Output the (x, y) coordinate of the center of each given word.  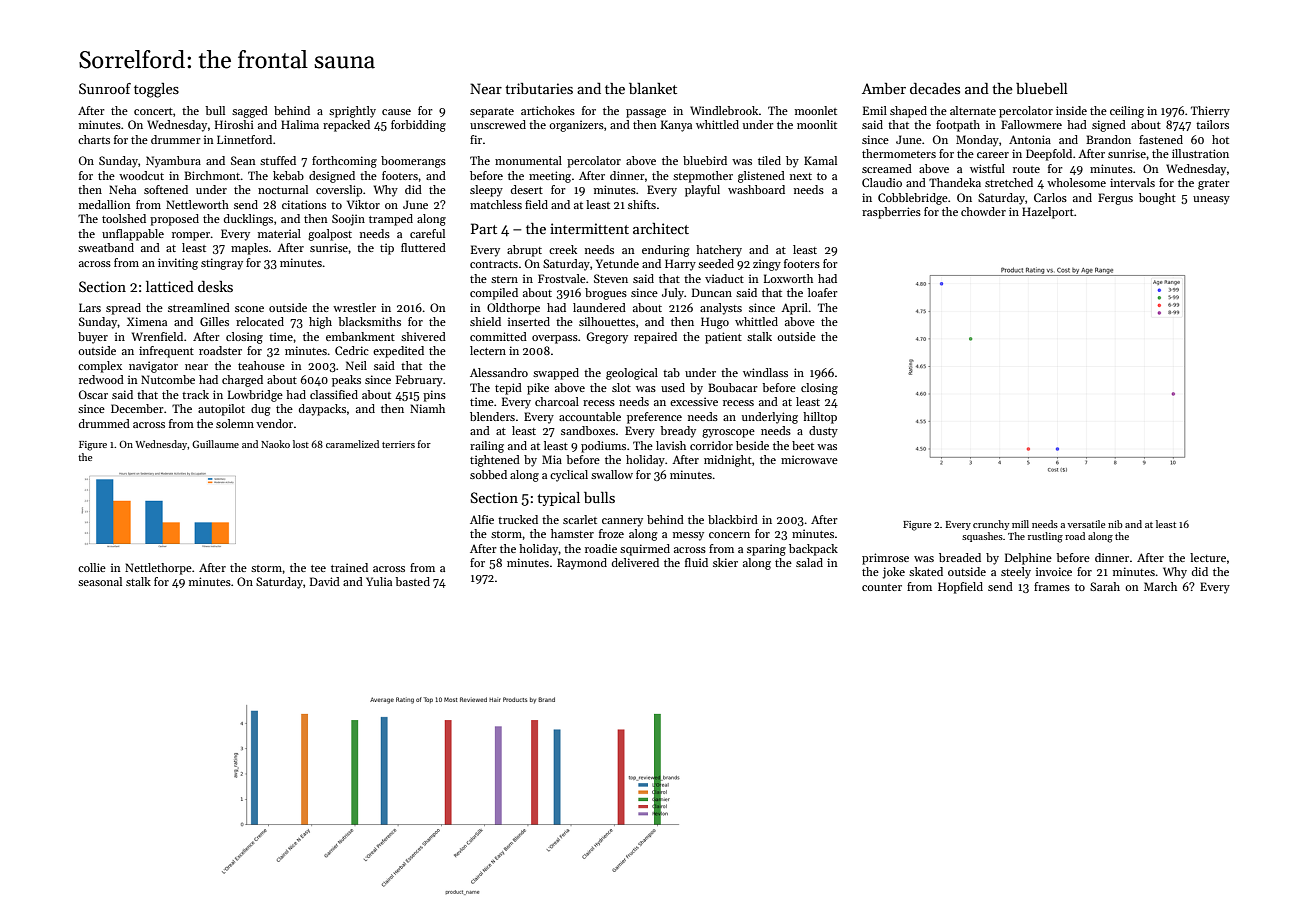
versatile (1086, 524)
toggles (156, 90)
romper (191, 236)
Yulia (379, 581)
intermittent (589, 228)
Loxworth (788, 278)
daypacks (322, 410)
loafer (822, 292)
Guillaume (215, 444)
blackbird (733, 519)
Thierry (1210, 112)
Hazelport (1048, 213)
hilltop (820, 418)
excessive (694, 401)
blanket (653, 88)
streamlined (199, 307)
